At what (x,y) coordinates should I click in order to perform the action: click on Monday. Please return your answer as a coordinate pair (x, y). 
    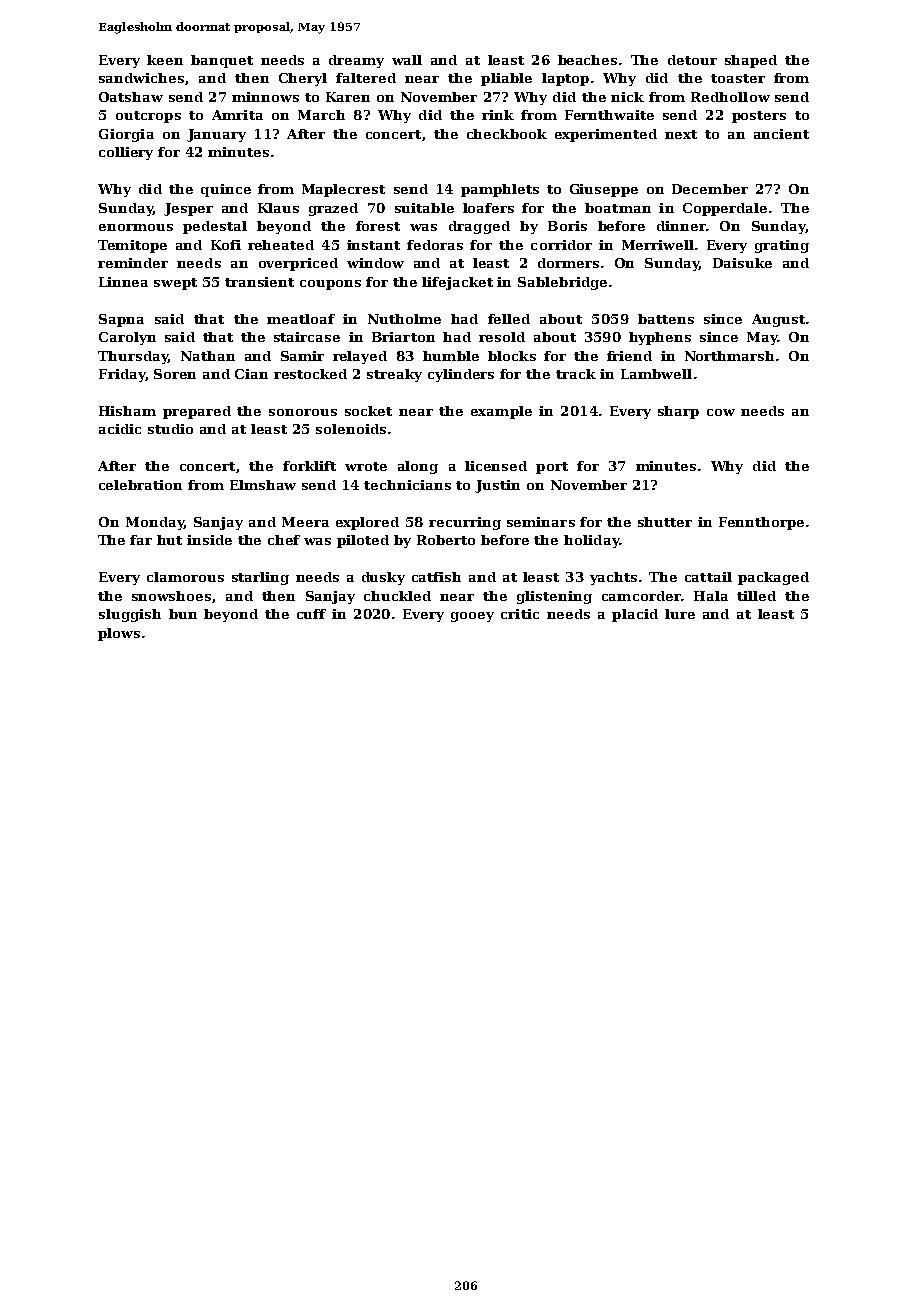
    Looking at the image, I should click on (155, 523).
